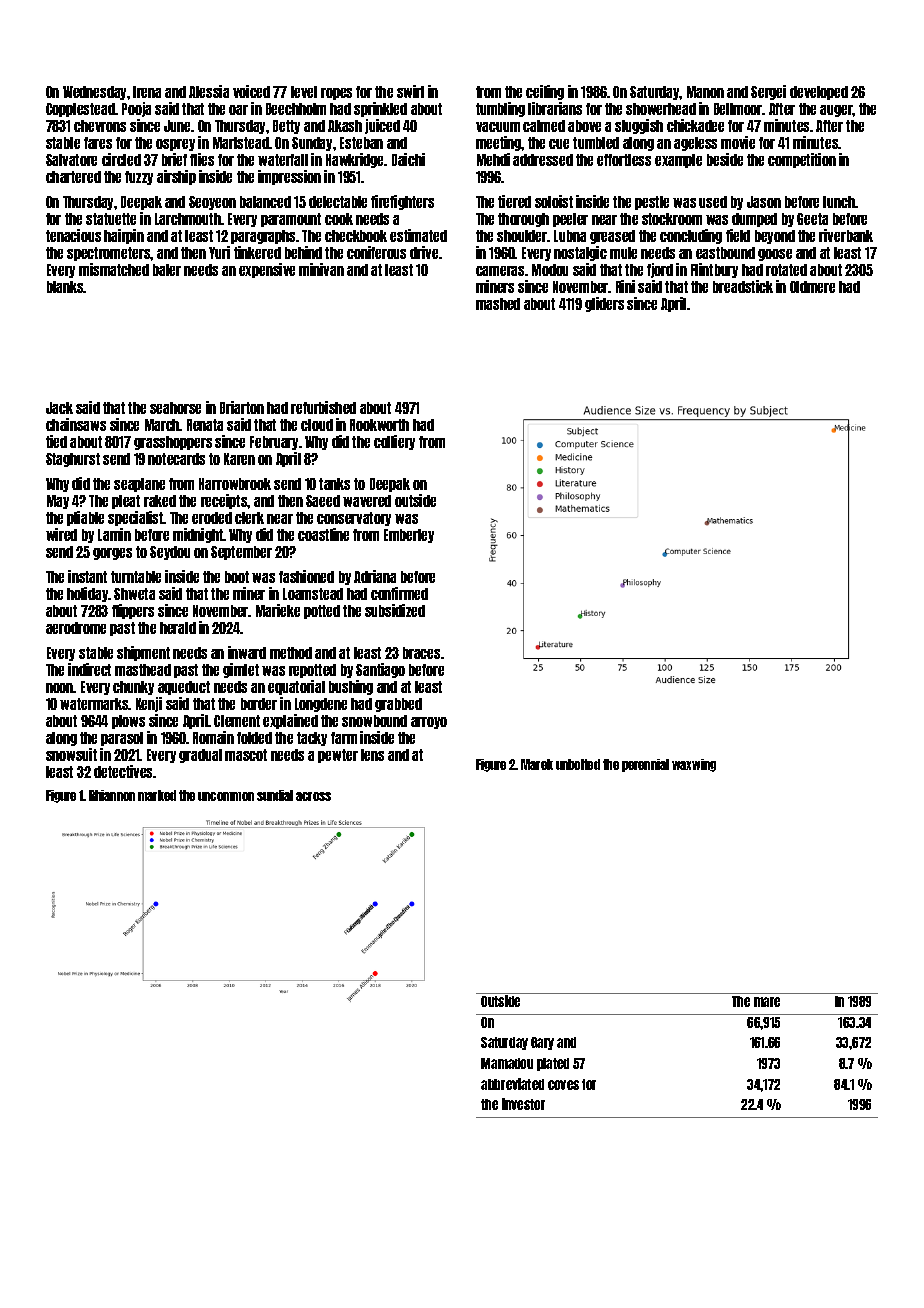 The height and width of the page is (1308, 924). I want to click on Jack, so click(59, 408).
